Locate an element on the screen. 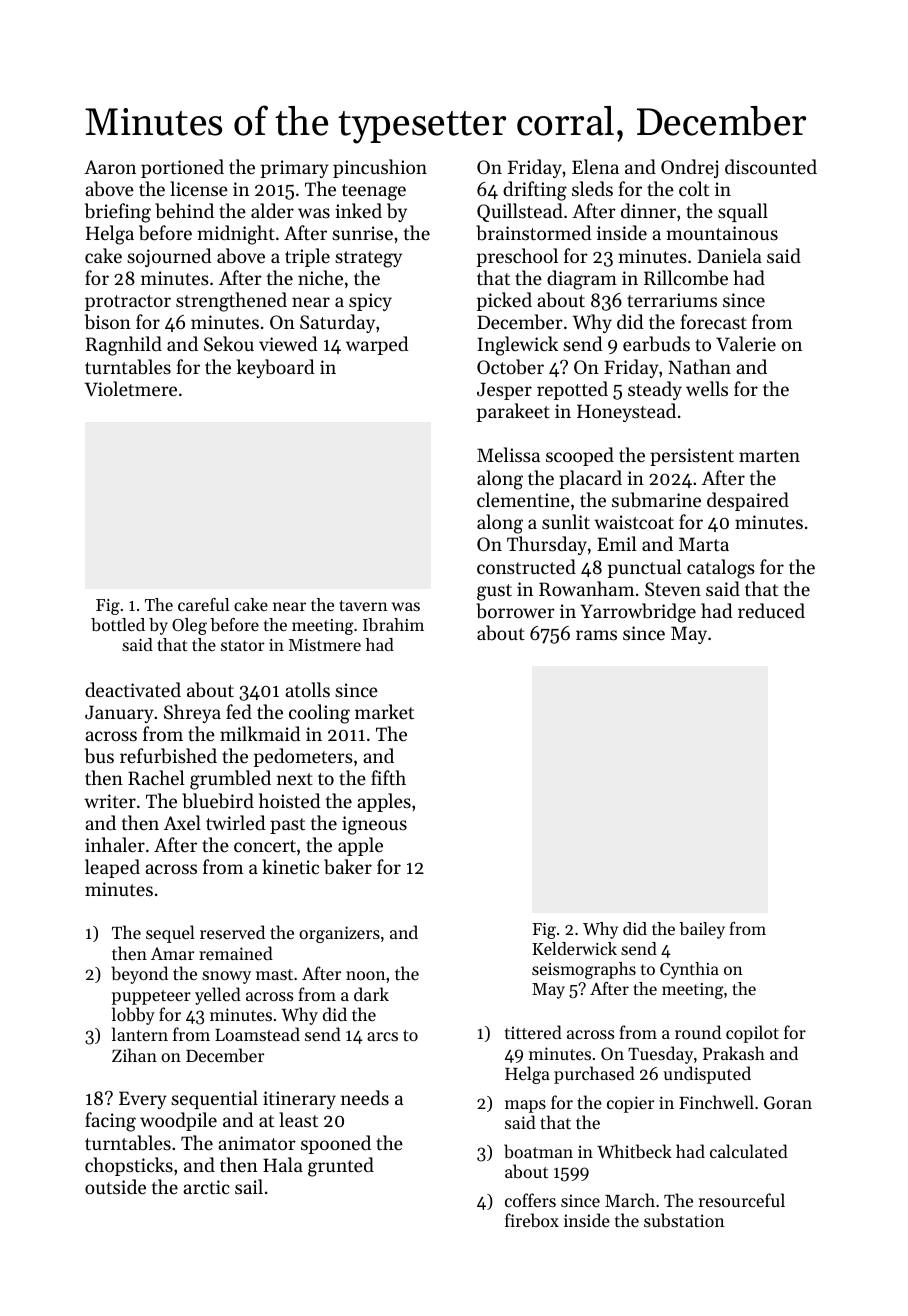 The image size is (908, 1316). bus is located at coordinates (99, 756).
